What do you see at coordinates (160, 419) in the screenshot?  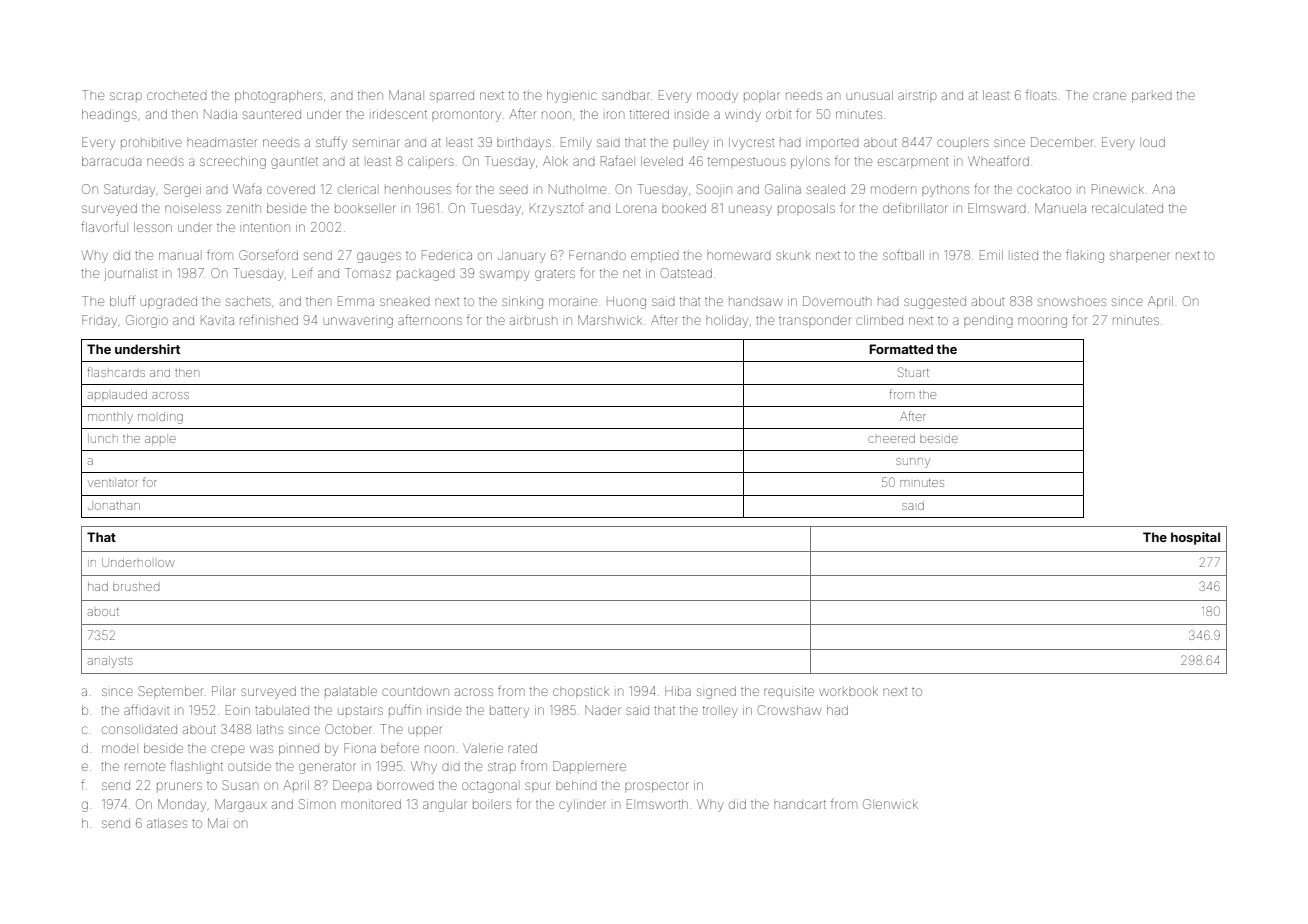 I see `molding` at bounding box center [160, 419].
